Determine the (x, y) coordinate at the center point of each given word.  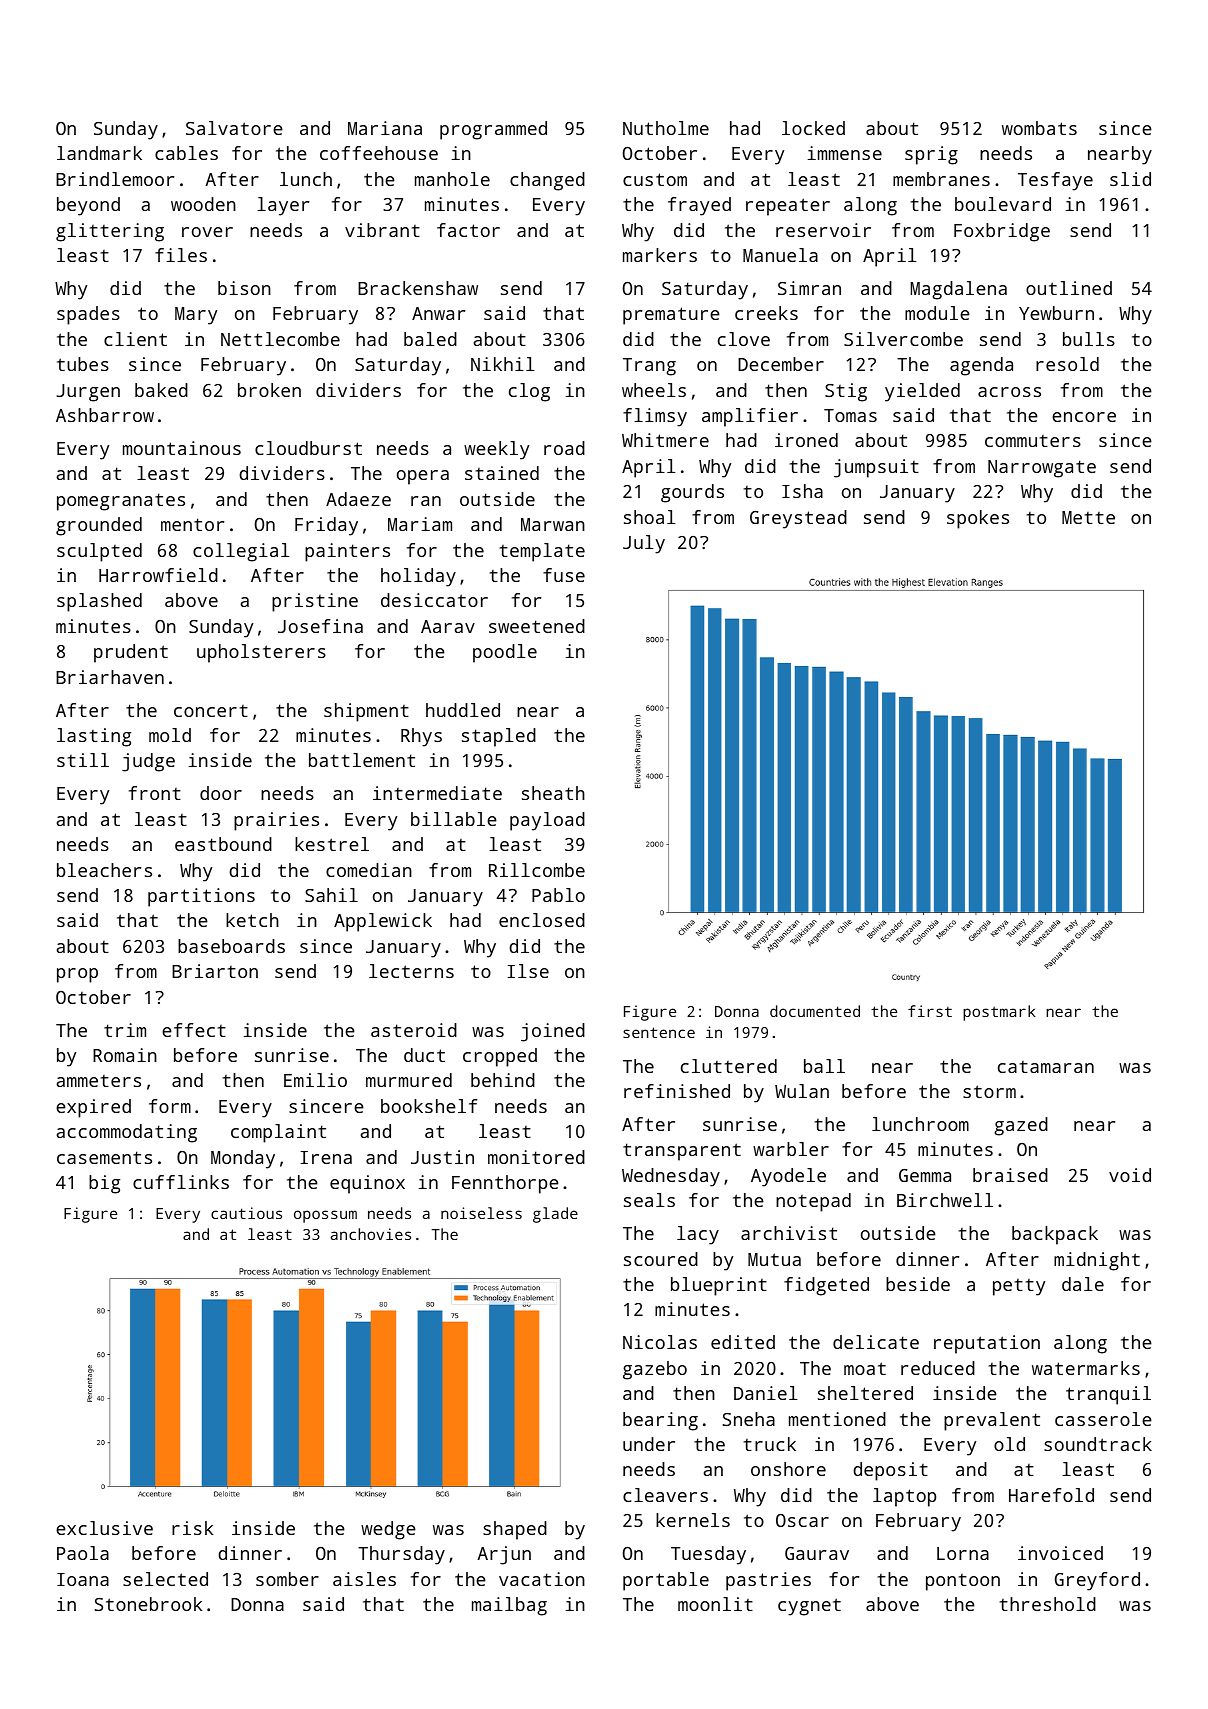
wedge (388, 1530)
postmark (999, 1013)
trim (125, 1030)
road (564, 448)
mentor (192, 524)
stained (502, 473)
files (181, 255)
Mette (1088, 517)
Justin (442, 1157)
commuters (1033, 441)
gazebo (655, 1370)
